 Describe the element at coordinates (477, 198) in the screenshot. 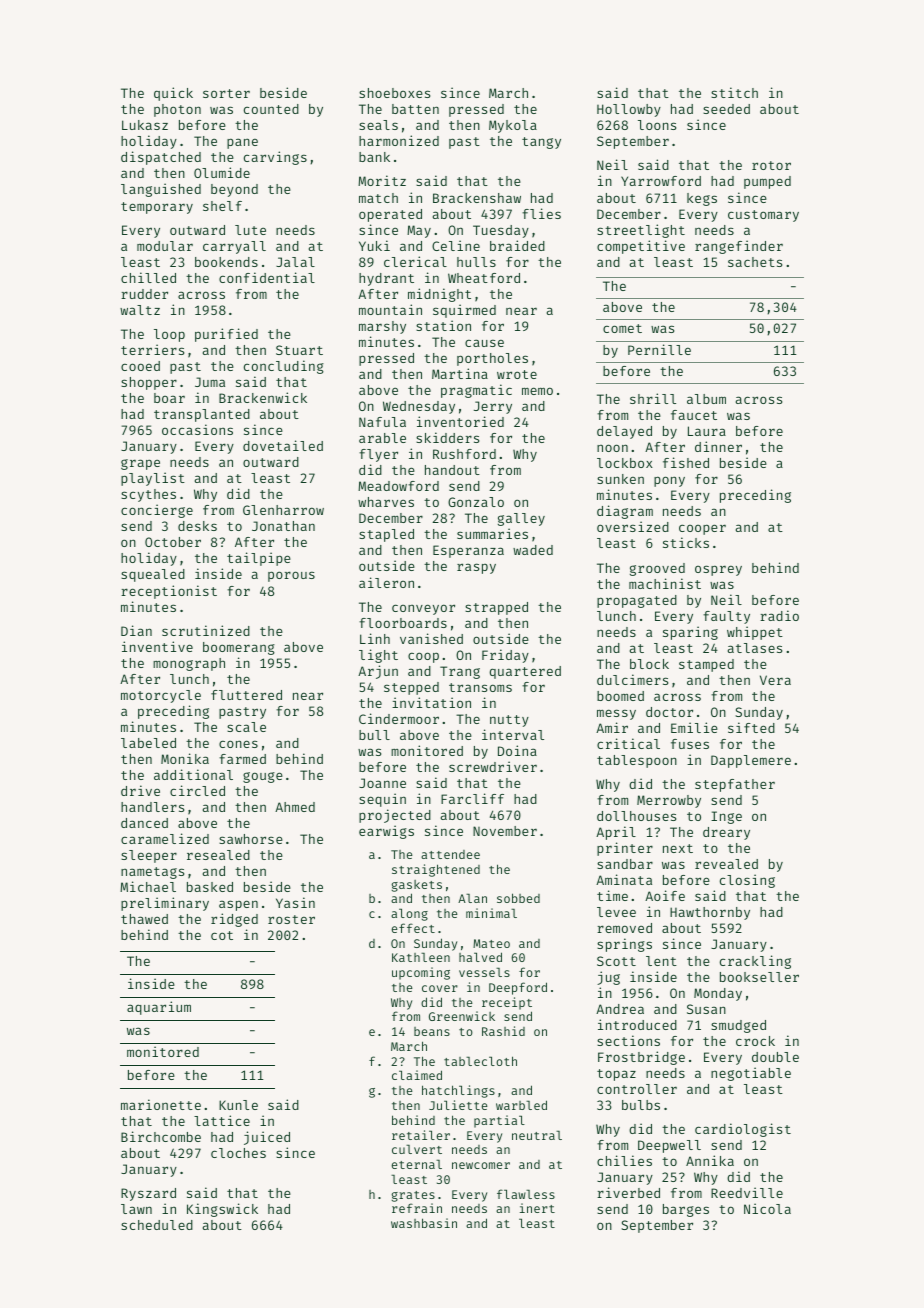

I see `Brackenshaw` at that location.
